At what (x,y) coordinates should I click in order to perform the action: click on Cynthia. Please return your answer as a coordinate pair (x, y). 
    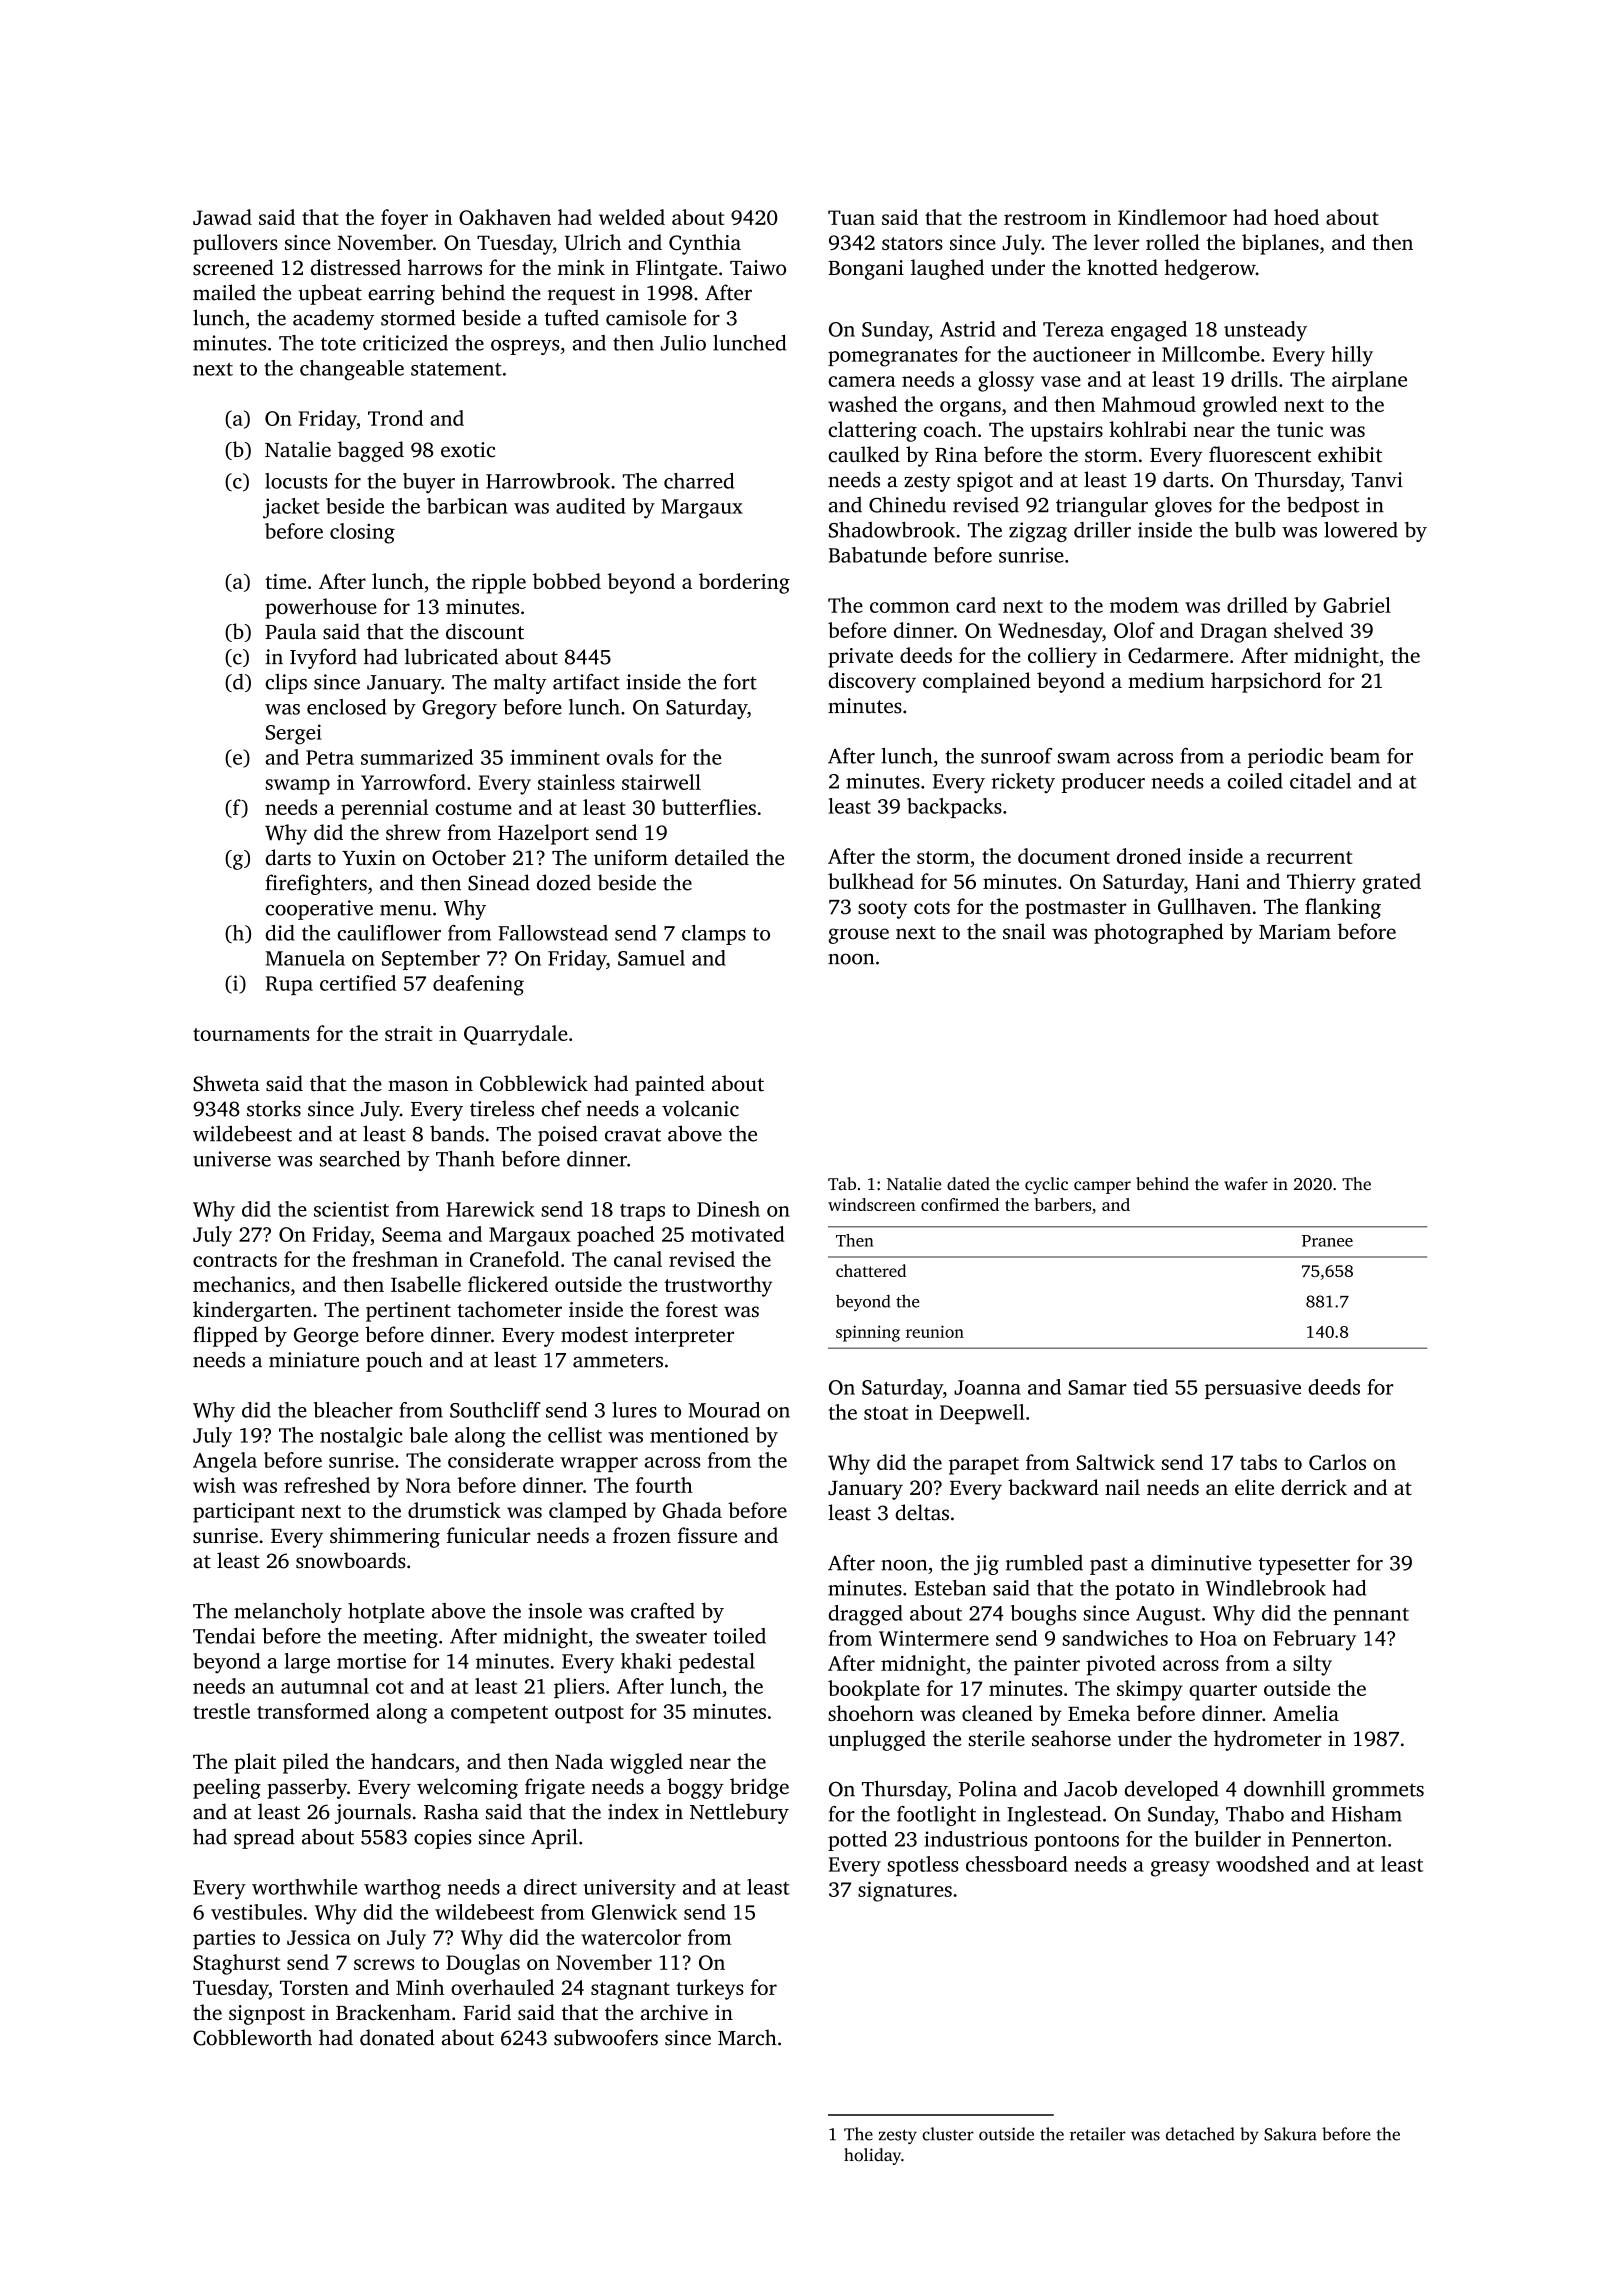
    Looking at the image, I should click on (705, 244).
